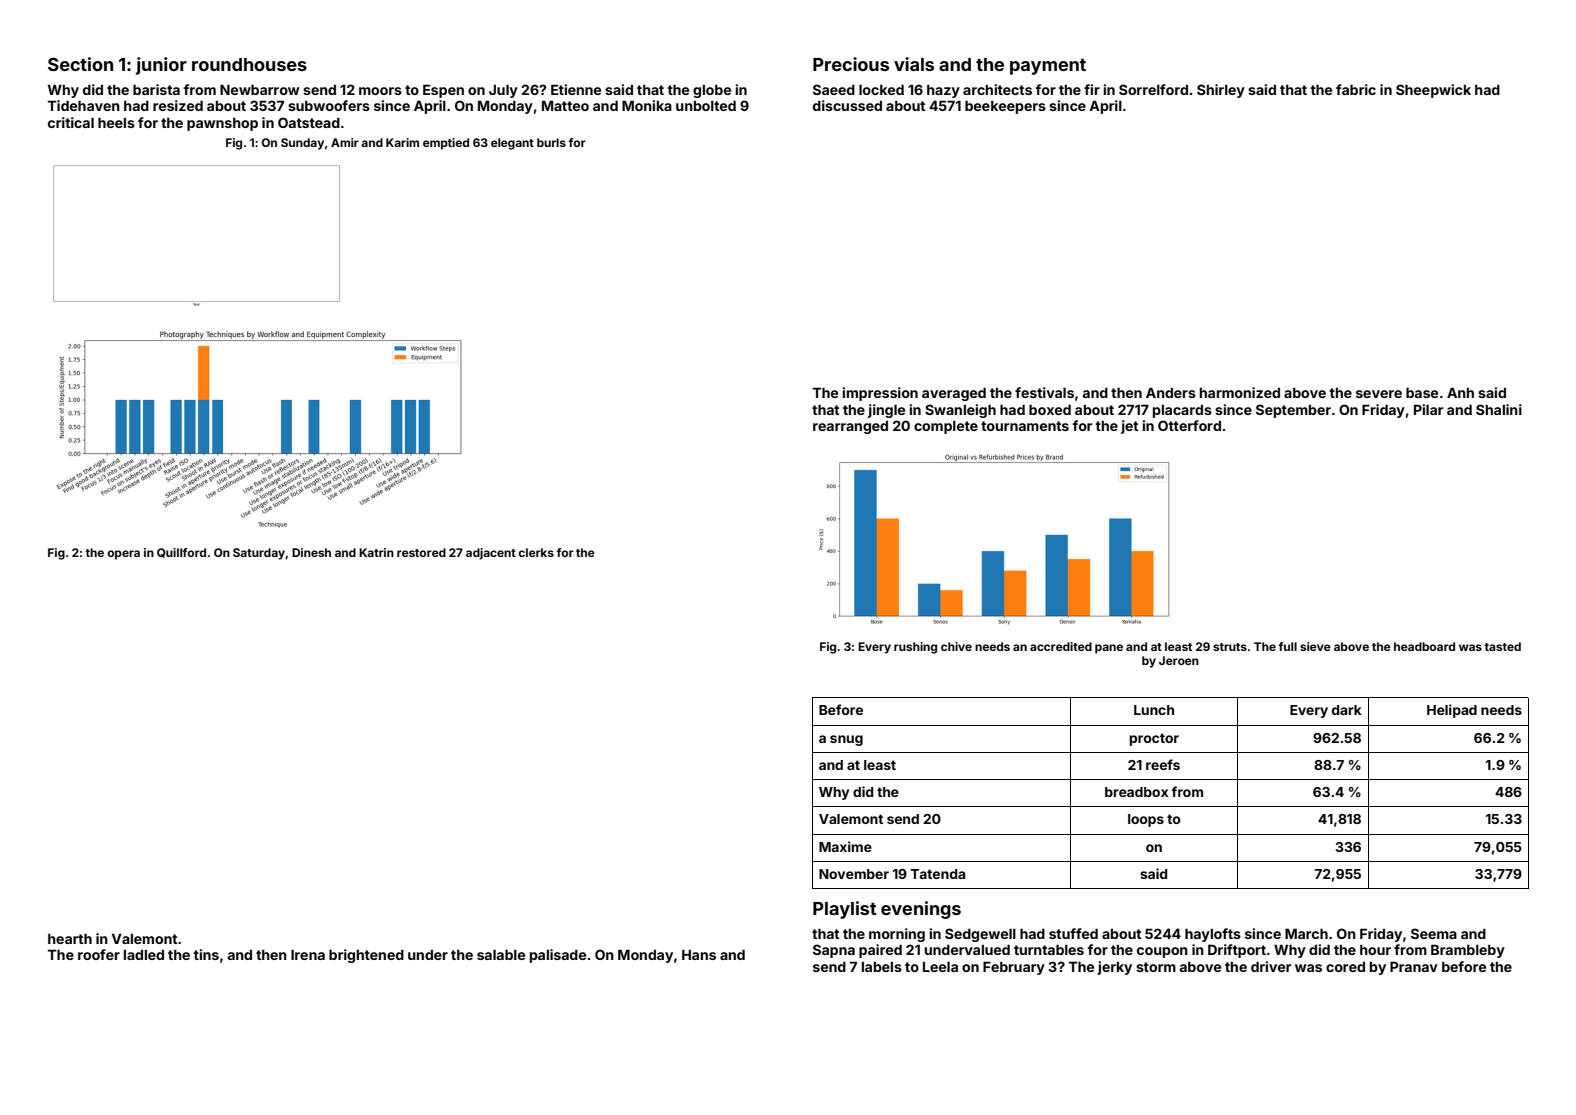 The width and height of the document is (1576, 1115). Describe the element at coordinates (123, 555) in the document. I see `opera` at that location.
